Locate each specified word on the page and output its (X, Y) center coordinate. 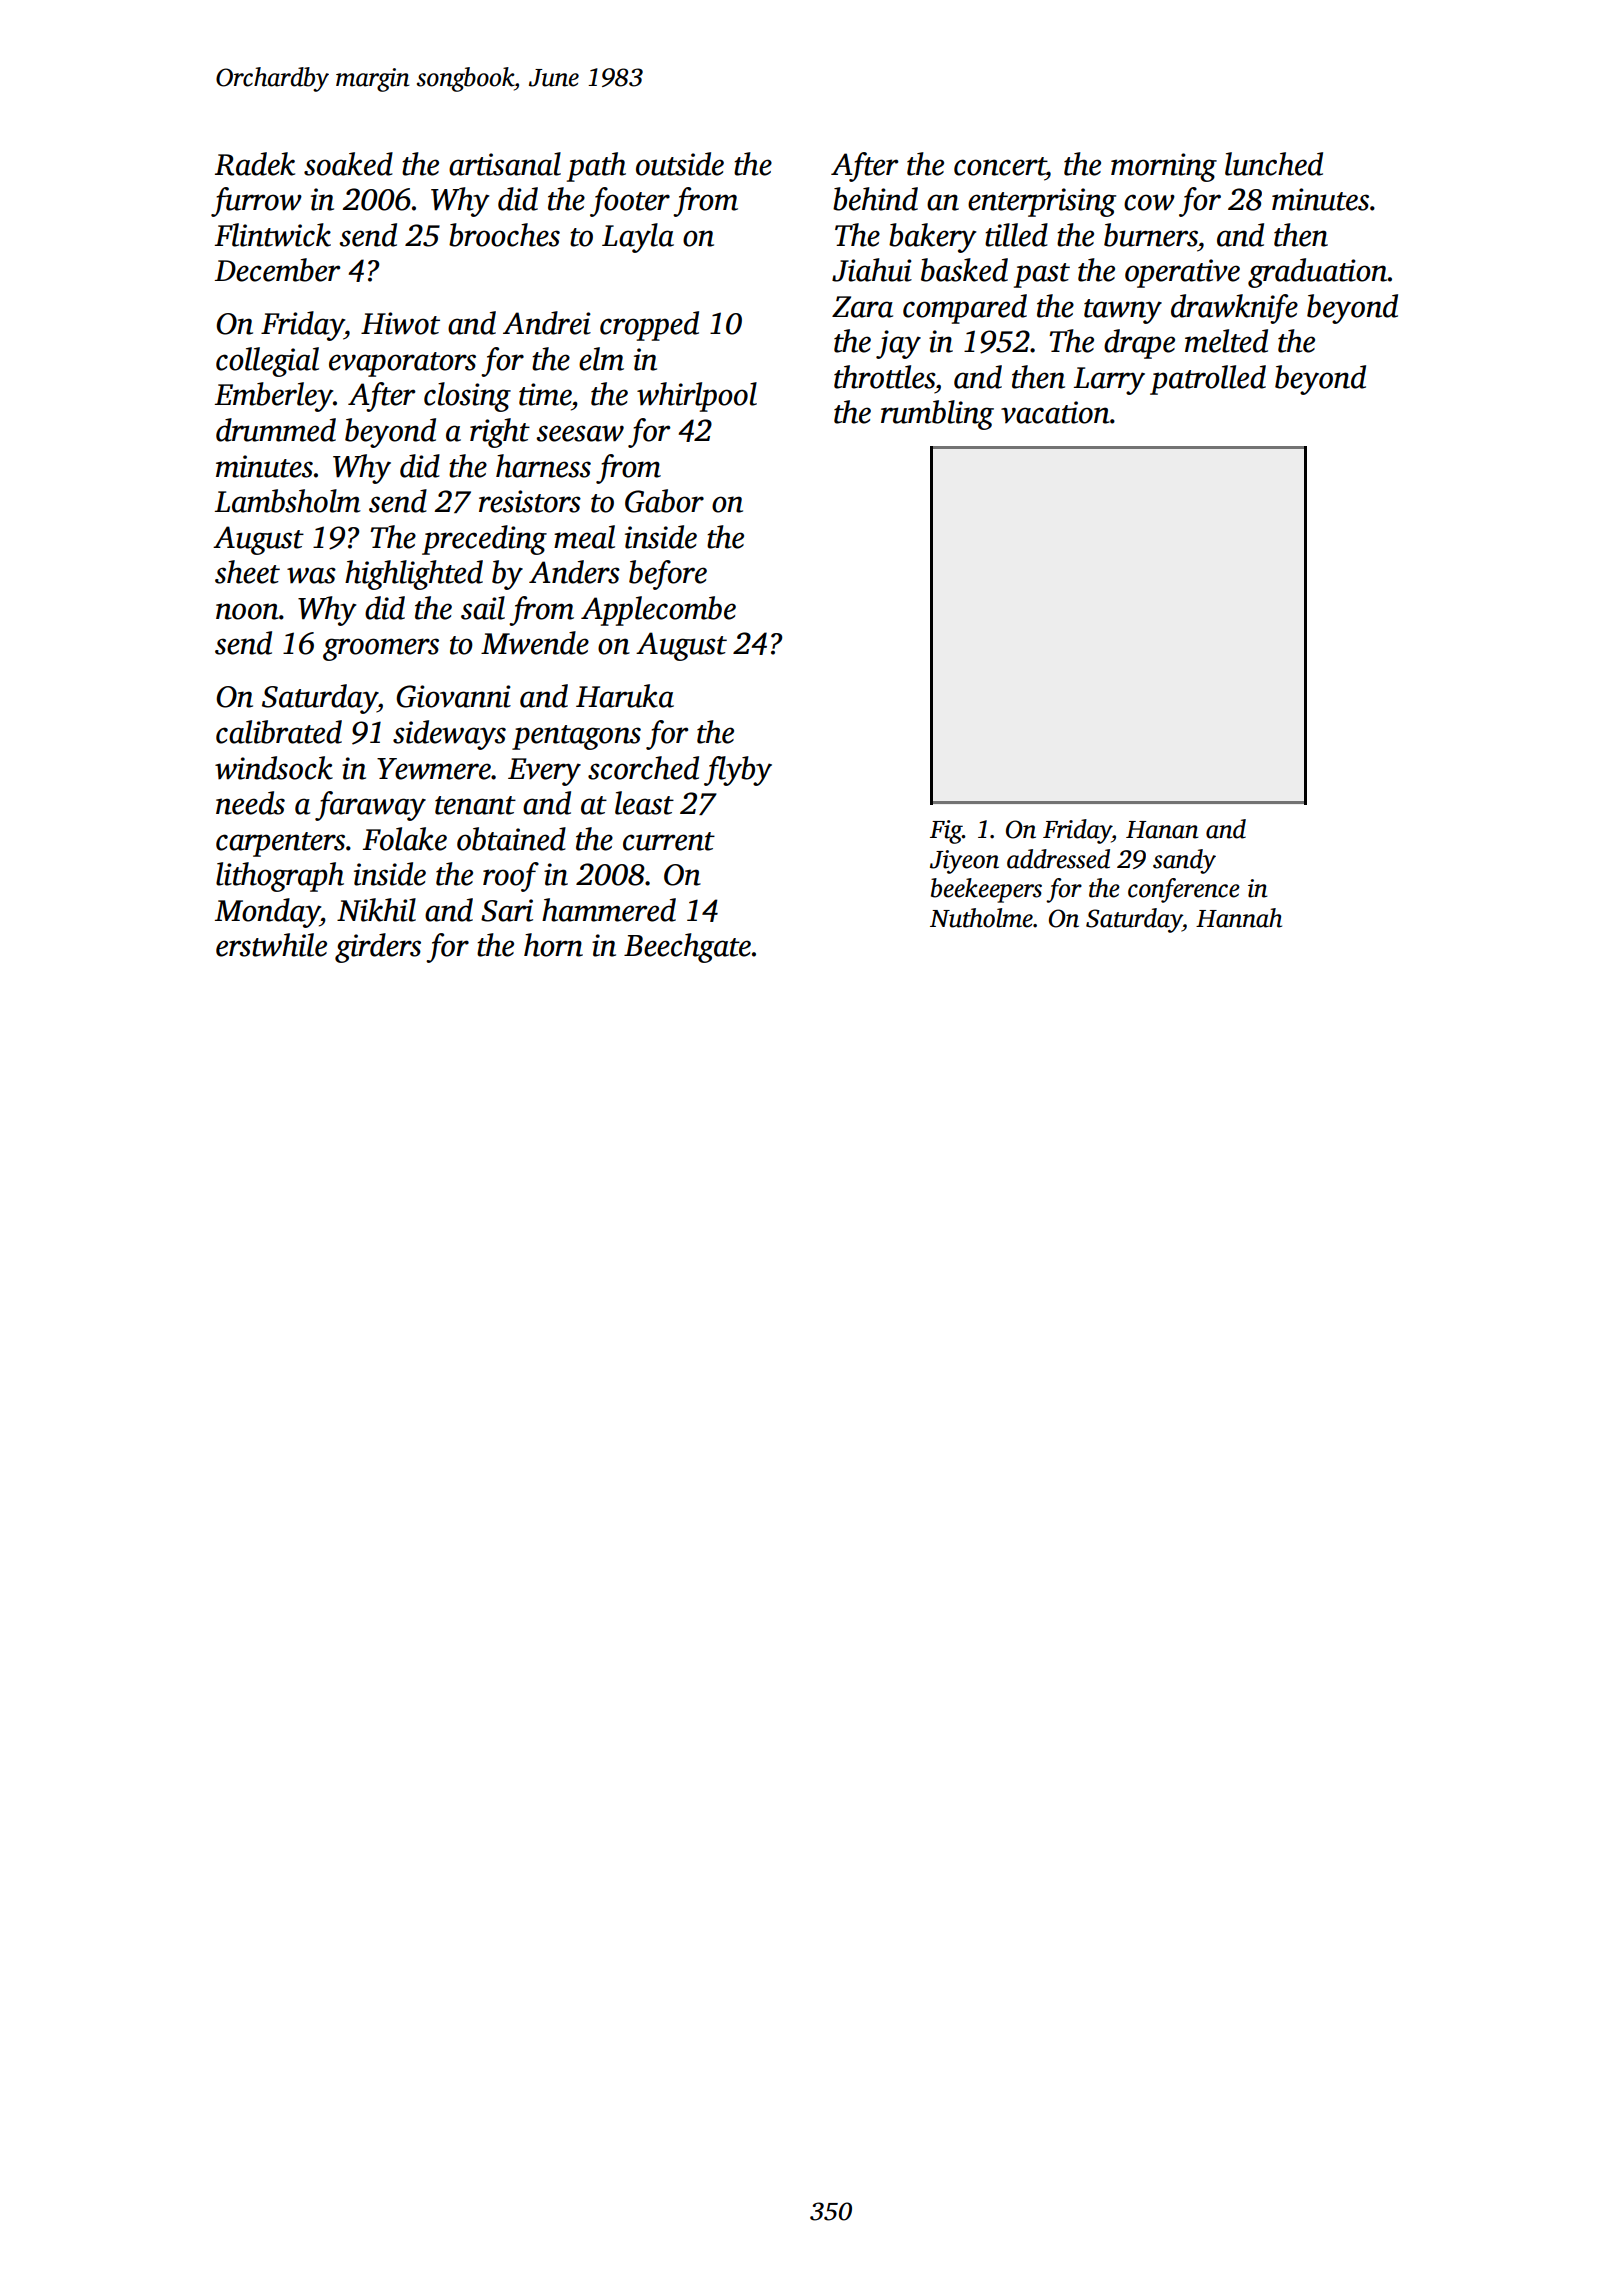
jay (898, 344)
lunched (1274, 164)
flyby (738, 771)
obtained (511, 839)
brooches (504, 235)
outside (680, 164)
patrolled (1208, 380)
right (500, 433)
